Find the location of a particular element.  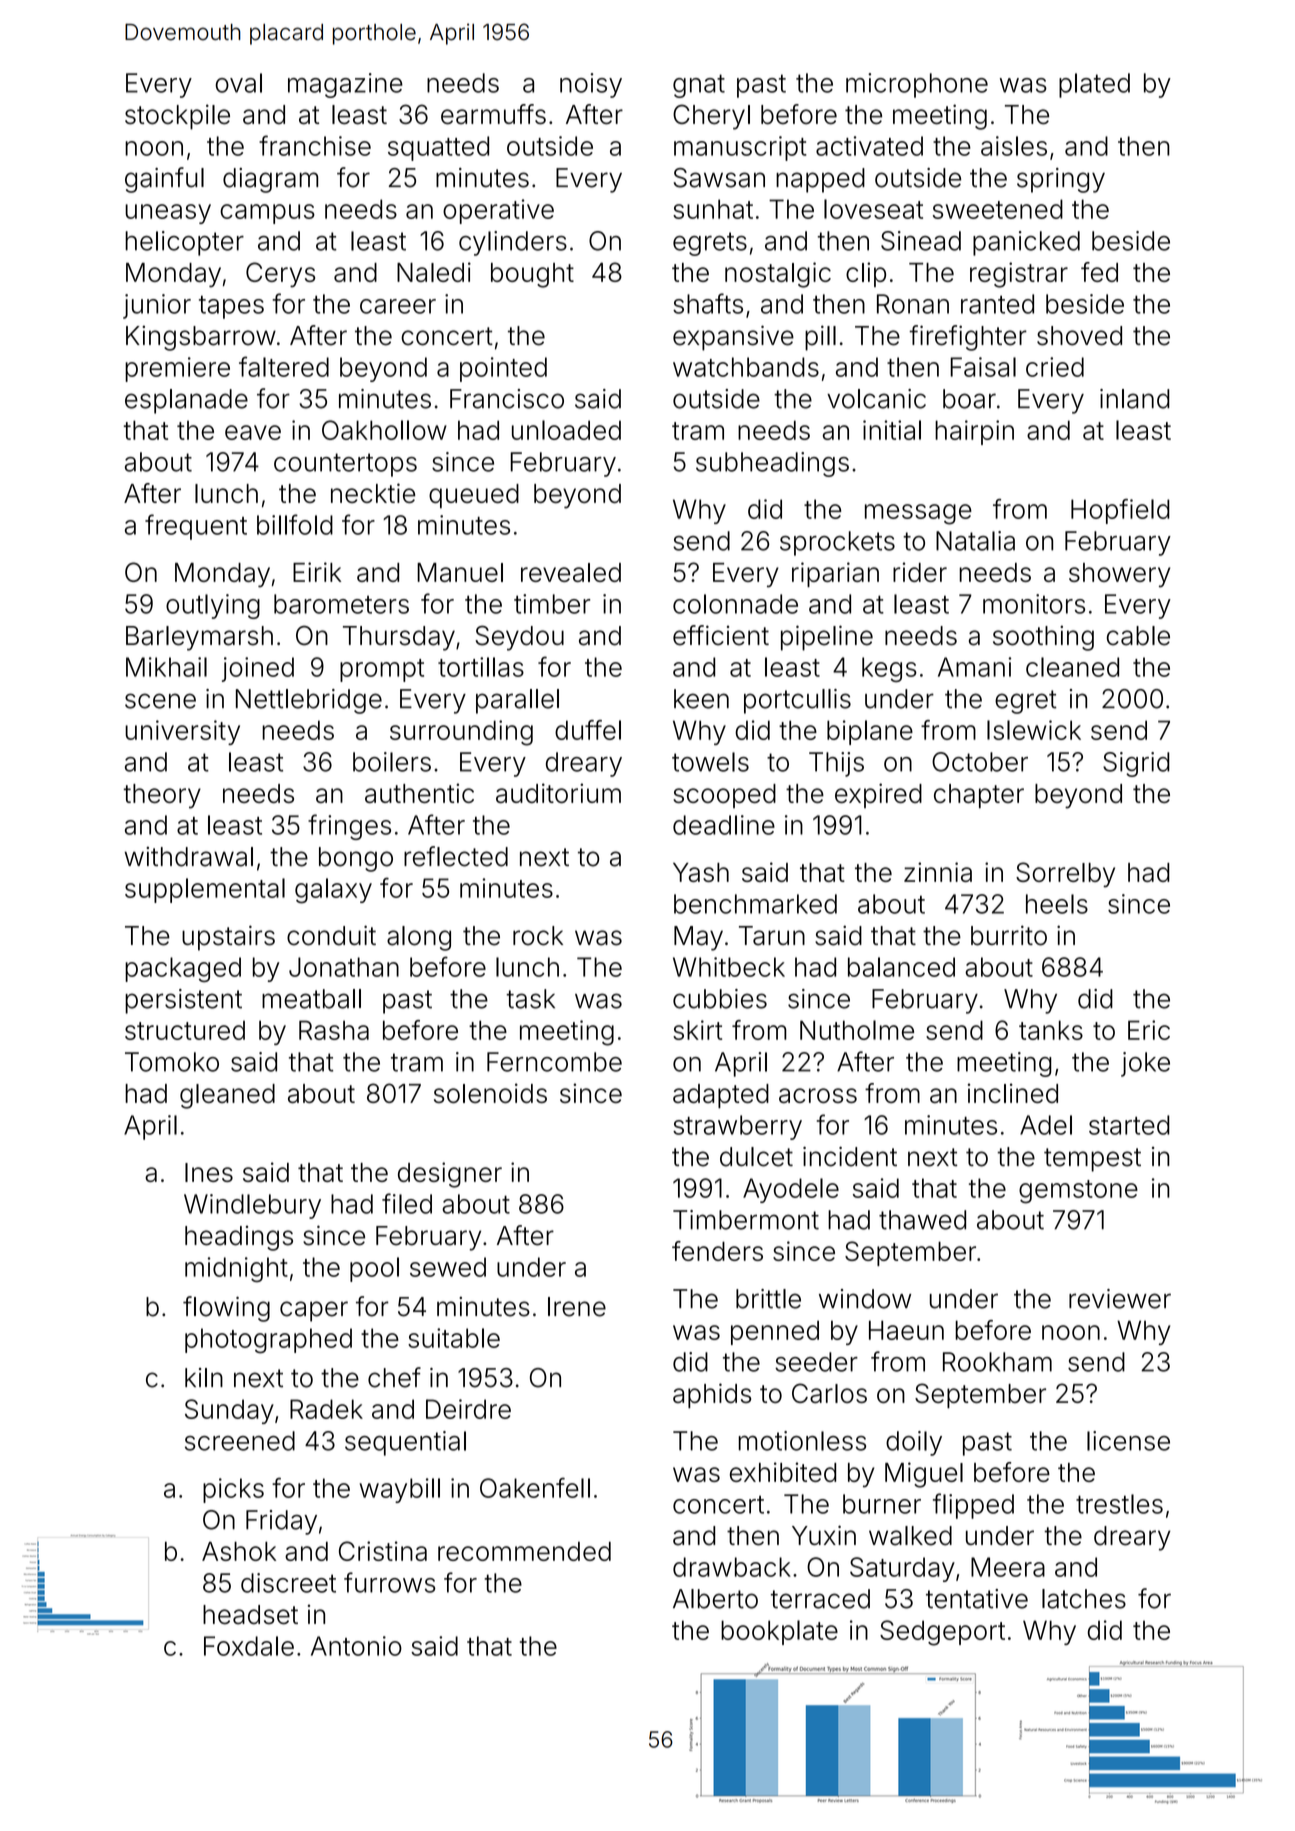

noisy is located at coordinates (591, 85).
